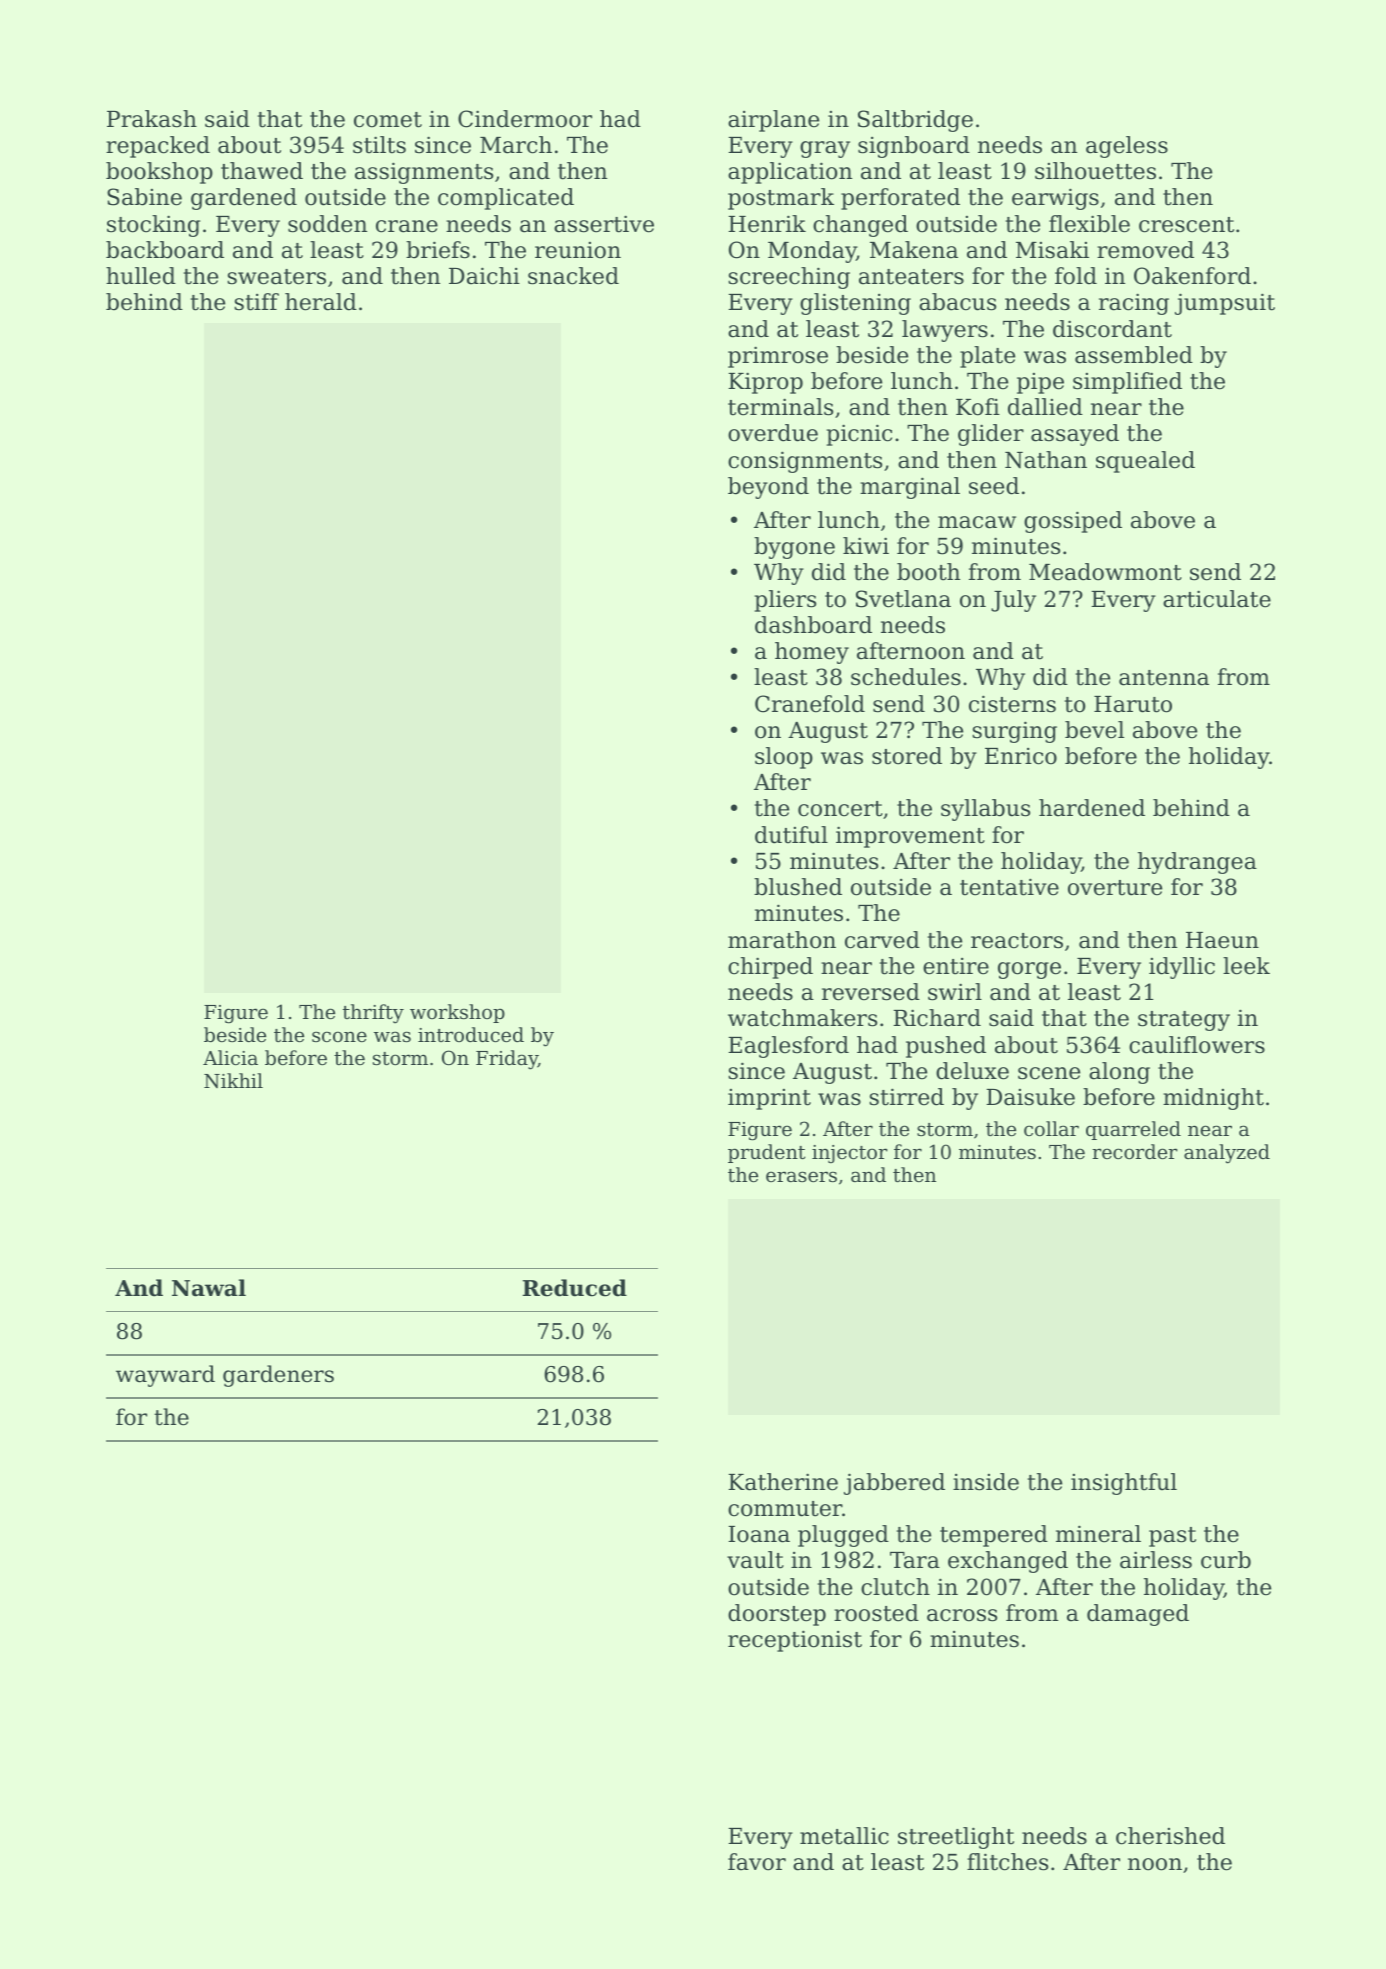 The image size is (1386, 1969). What do you see at coordinates (844, 1836) in the screenshot?
I see `metallic` at bounding box center [844, 1836].
